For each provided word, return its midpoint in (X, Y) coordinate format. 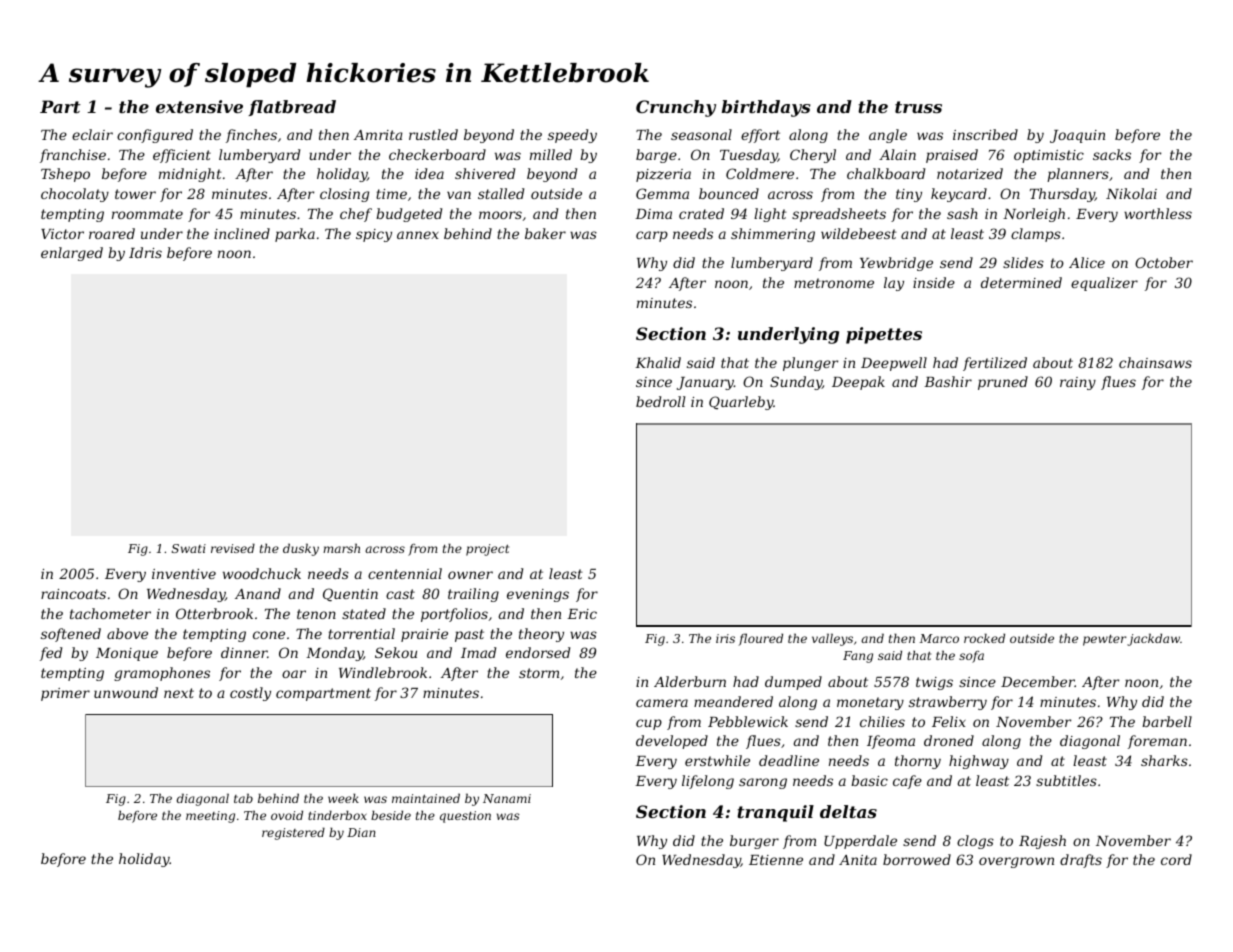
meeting (210, 817)
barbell (1167, 721)
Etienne (776, 860)
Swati (189, 548)
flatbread (292, 108)
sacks (1112, 154)
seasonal (701, 134)
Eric (582, 614)
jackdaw (1153, 639)
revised (233, 548)
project (487, 550)
